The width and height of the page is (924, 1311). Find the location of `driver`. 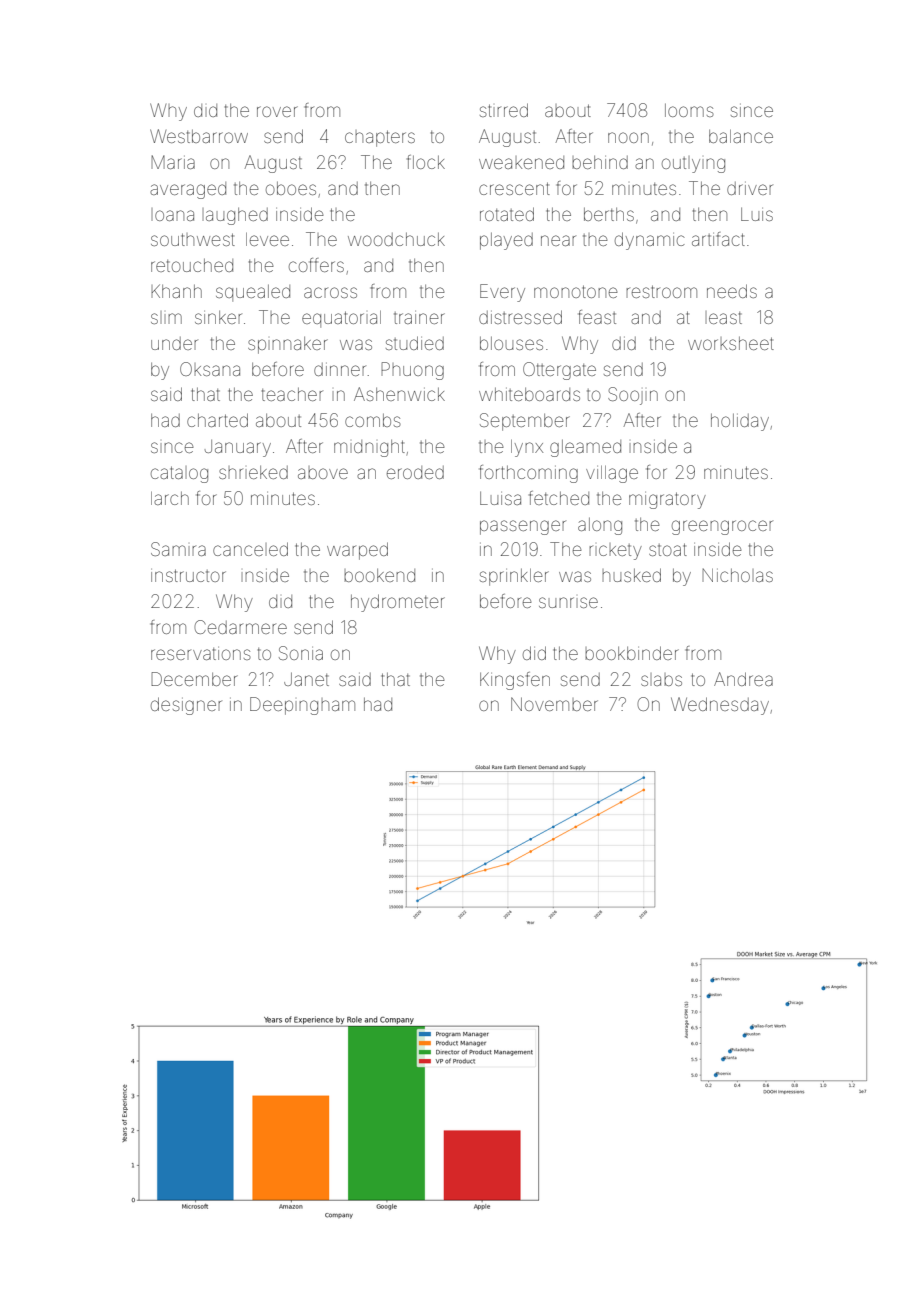

driver is located at coordinates (750, 188).
